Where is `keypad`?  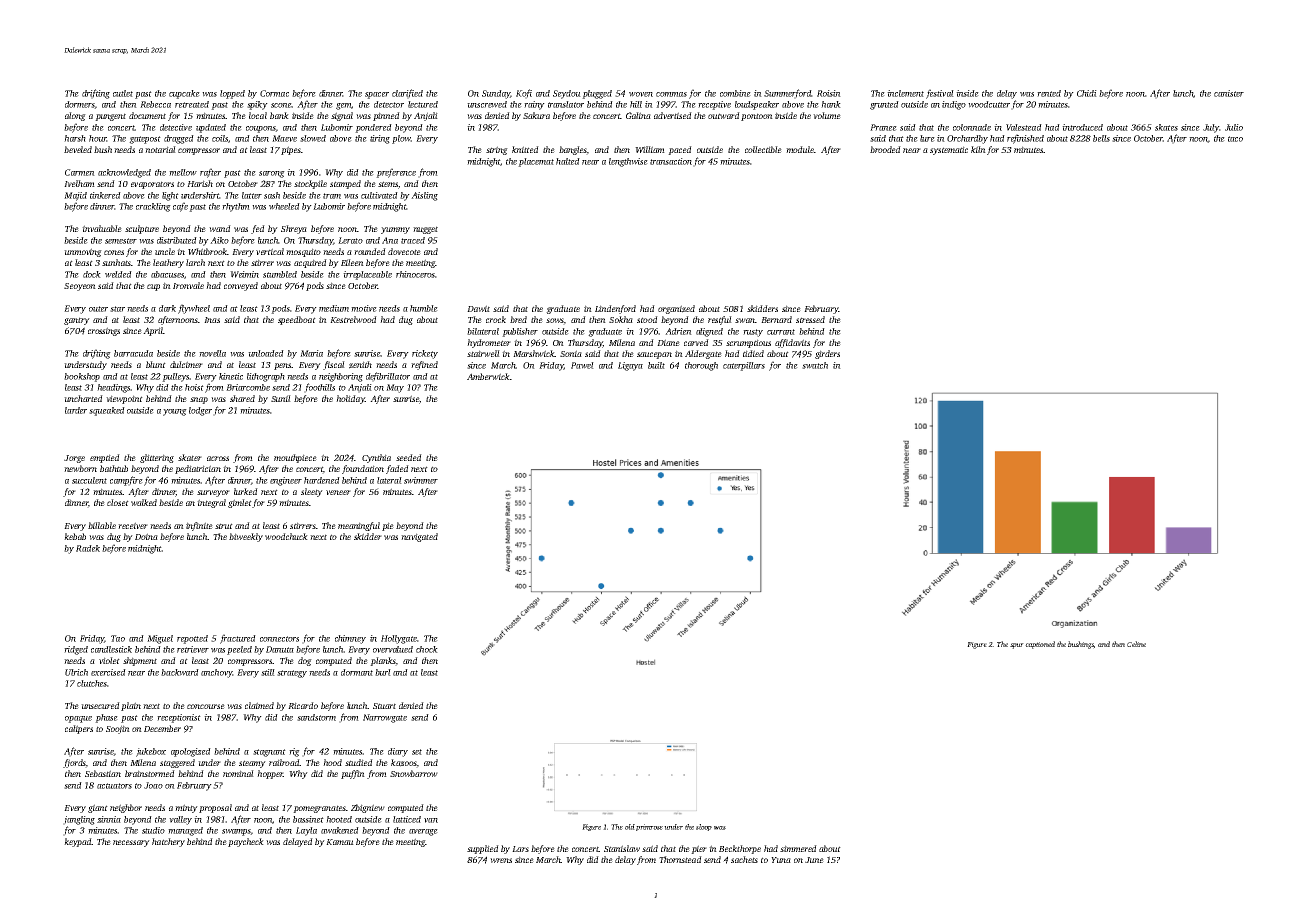 keypad is located at coordinates (78, 842).
